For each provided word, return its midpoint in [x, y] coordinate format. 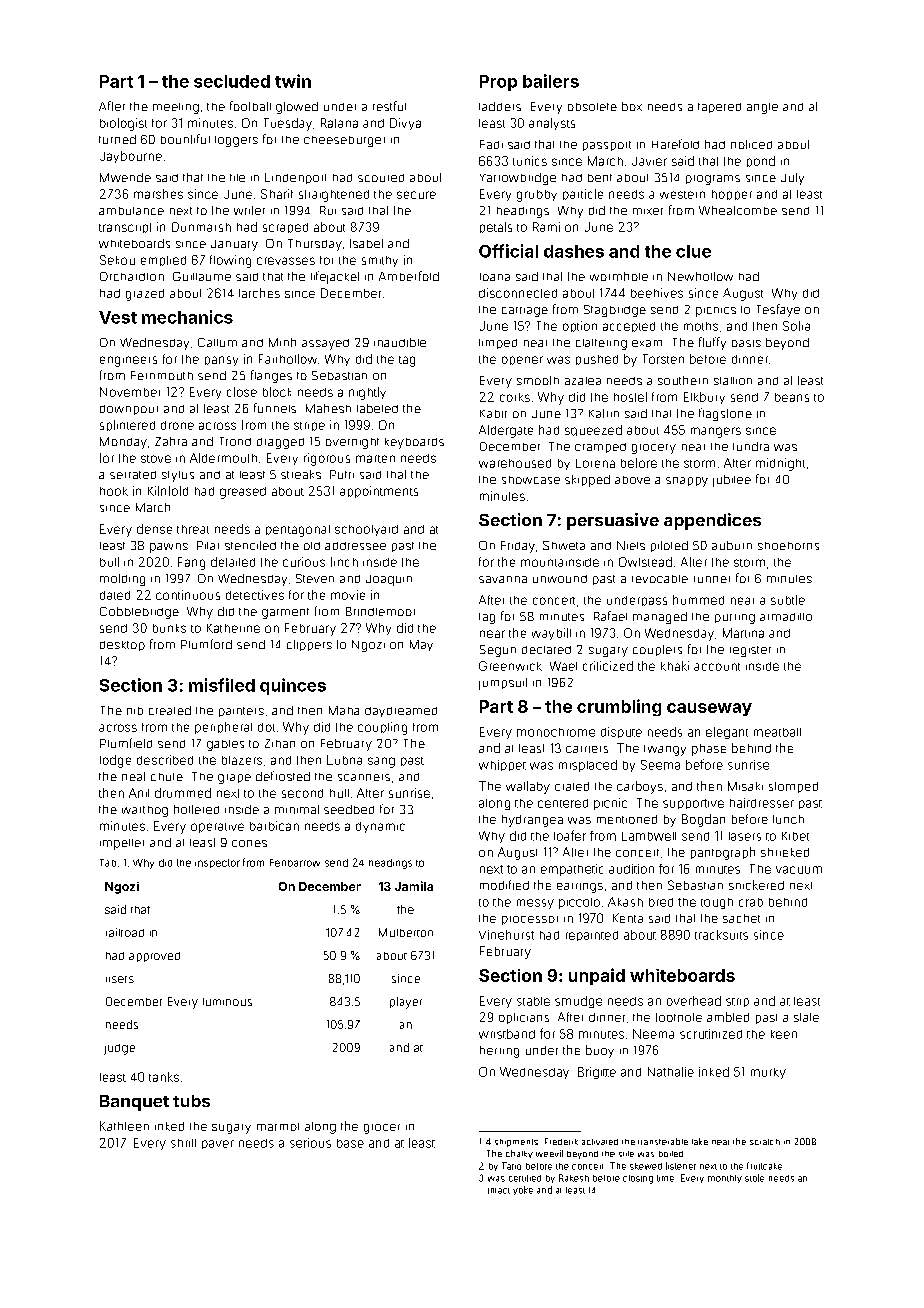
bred [661, 902]
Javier [649, 161]
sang [381, 762]
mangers [716, 432]
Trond [235, 441]
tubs [191, 1101]
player [406, 1003]
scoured [381, 178]
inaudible [400, 342]
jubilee [732, 481]
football [250, 106]
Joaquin [389, 580]
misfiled [222, 685]
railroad [125, 932]
